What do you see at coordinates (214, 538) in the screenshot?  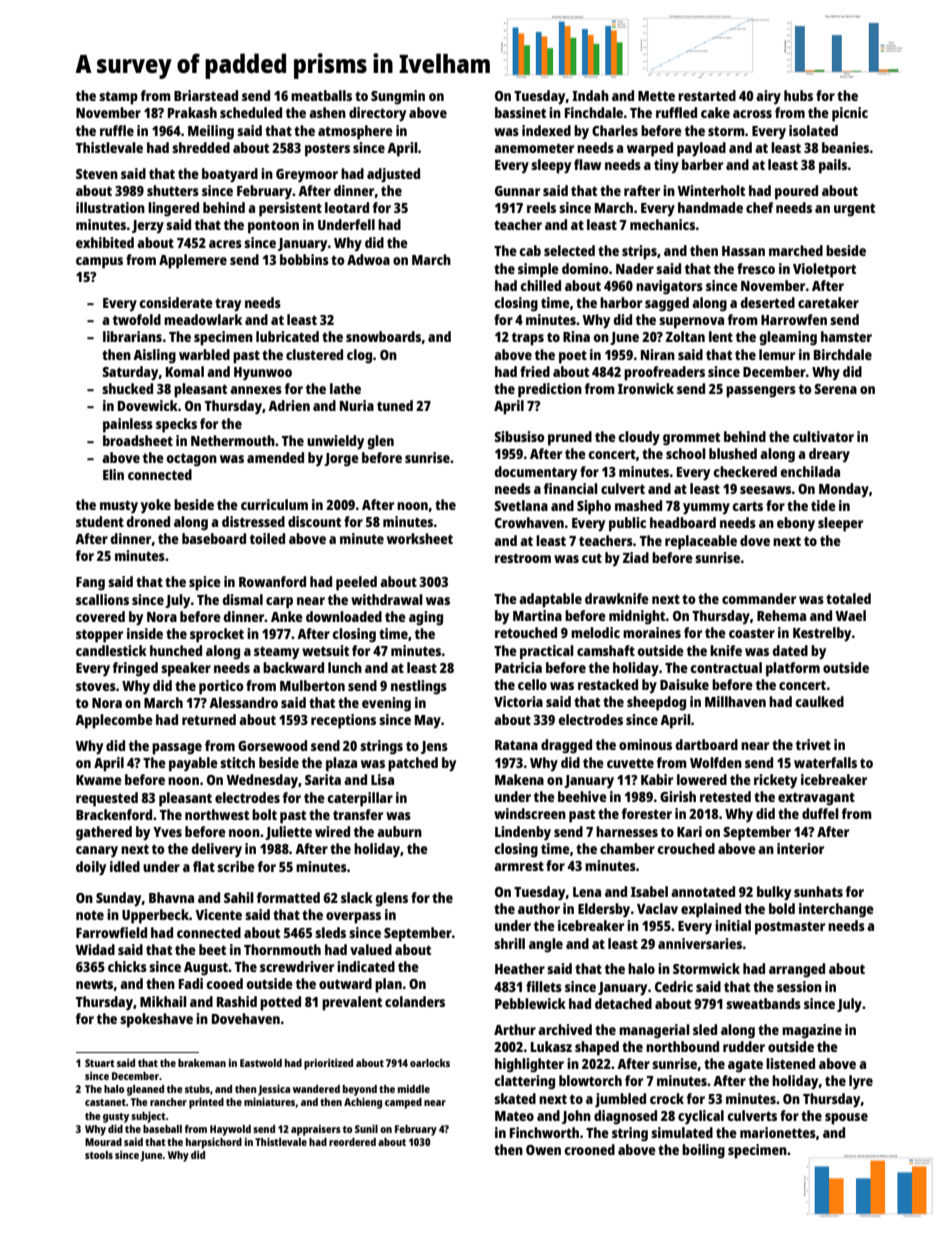 I see `baseboard` at bounding box center [214, 538].
